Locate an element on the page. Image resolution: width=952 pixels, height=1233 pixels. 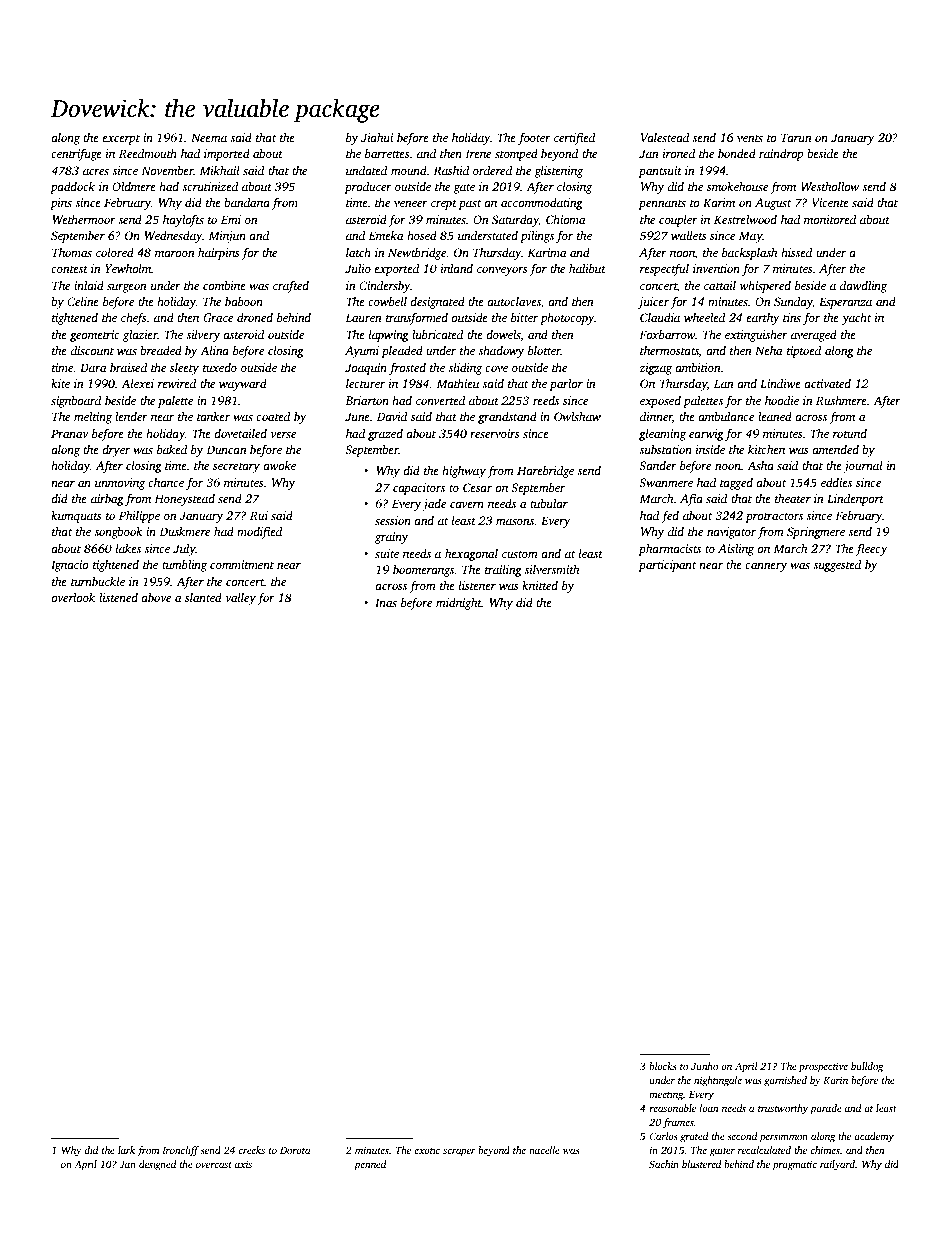
overlook is located at coordinates (73, 597).
